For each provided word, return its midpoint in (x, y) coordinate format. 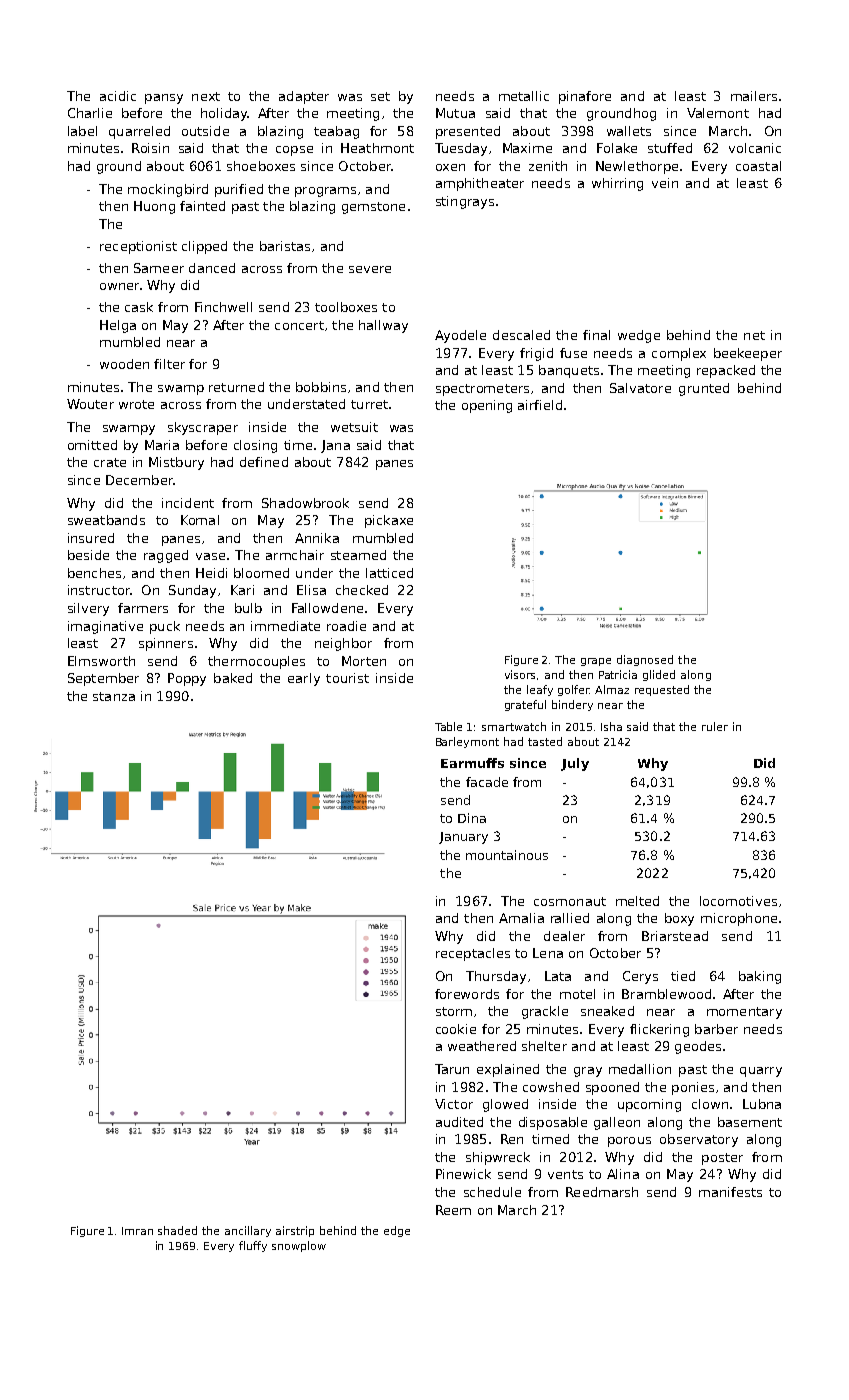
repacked (726, 371)
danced (212, 268)
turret (369, 404)
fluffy (253, 1246)
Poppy (187, 679)
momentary (744, 1013)
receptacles (473, 954)
